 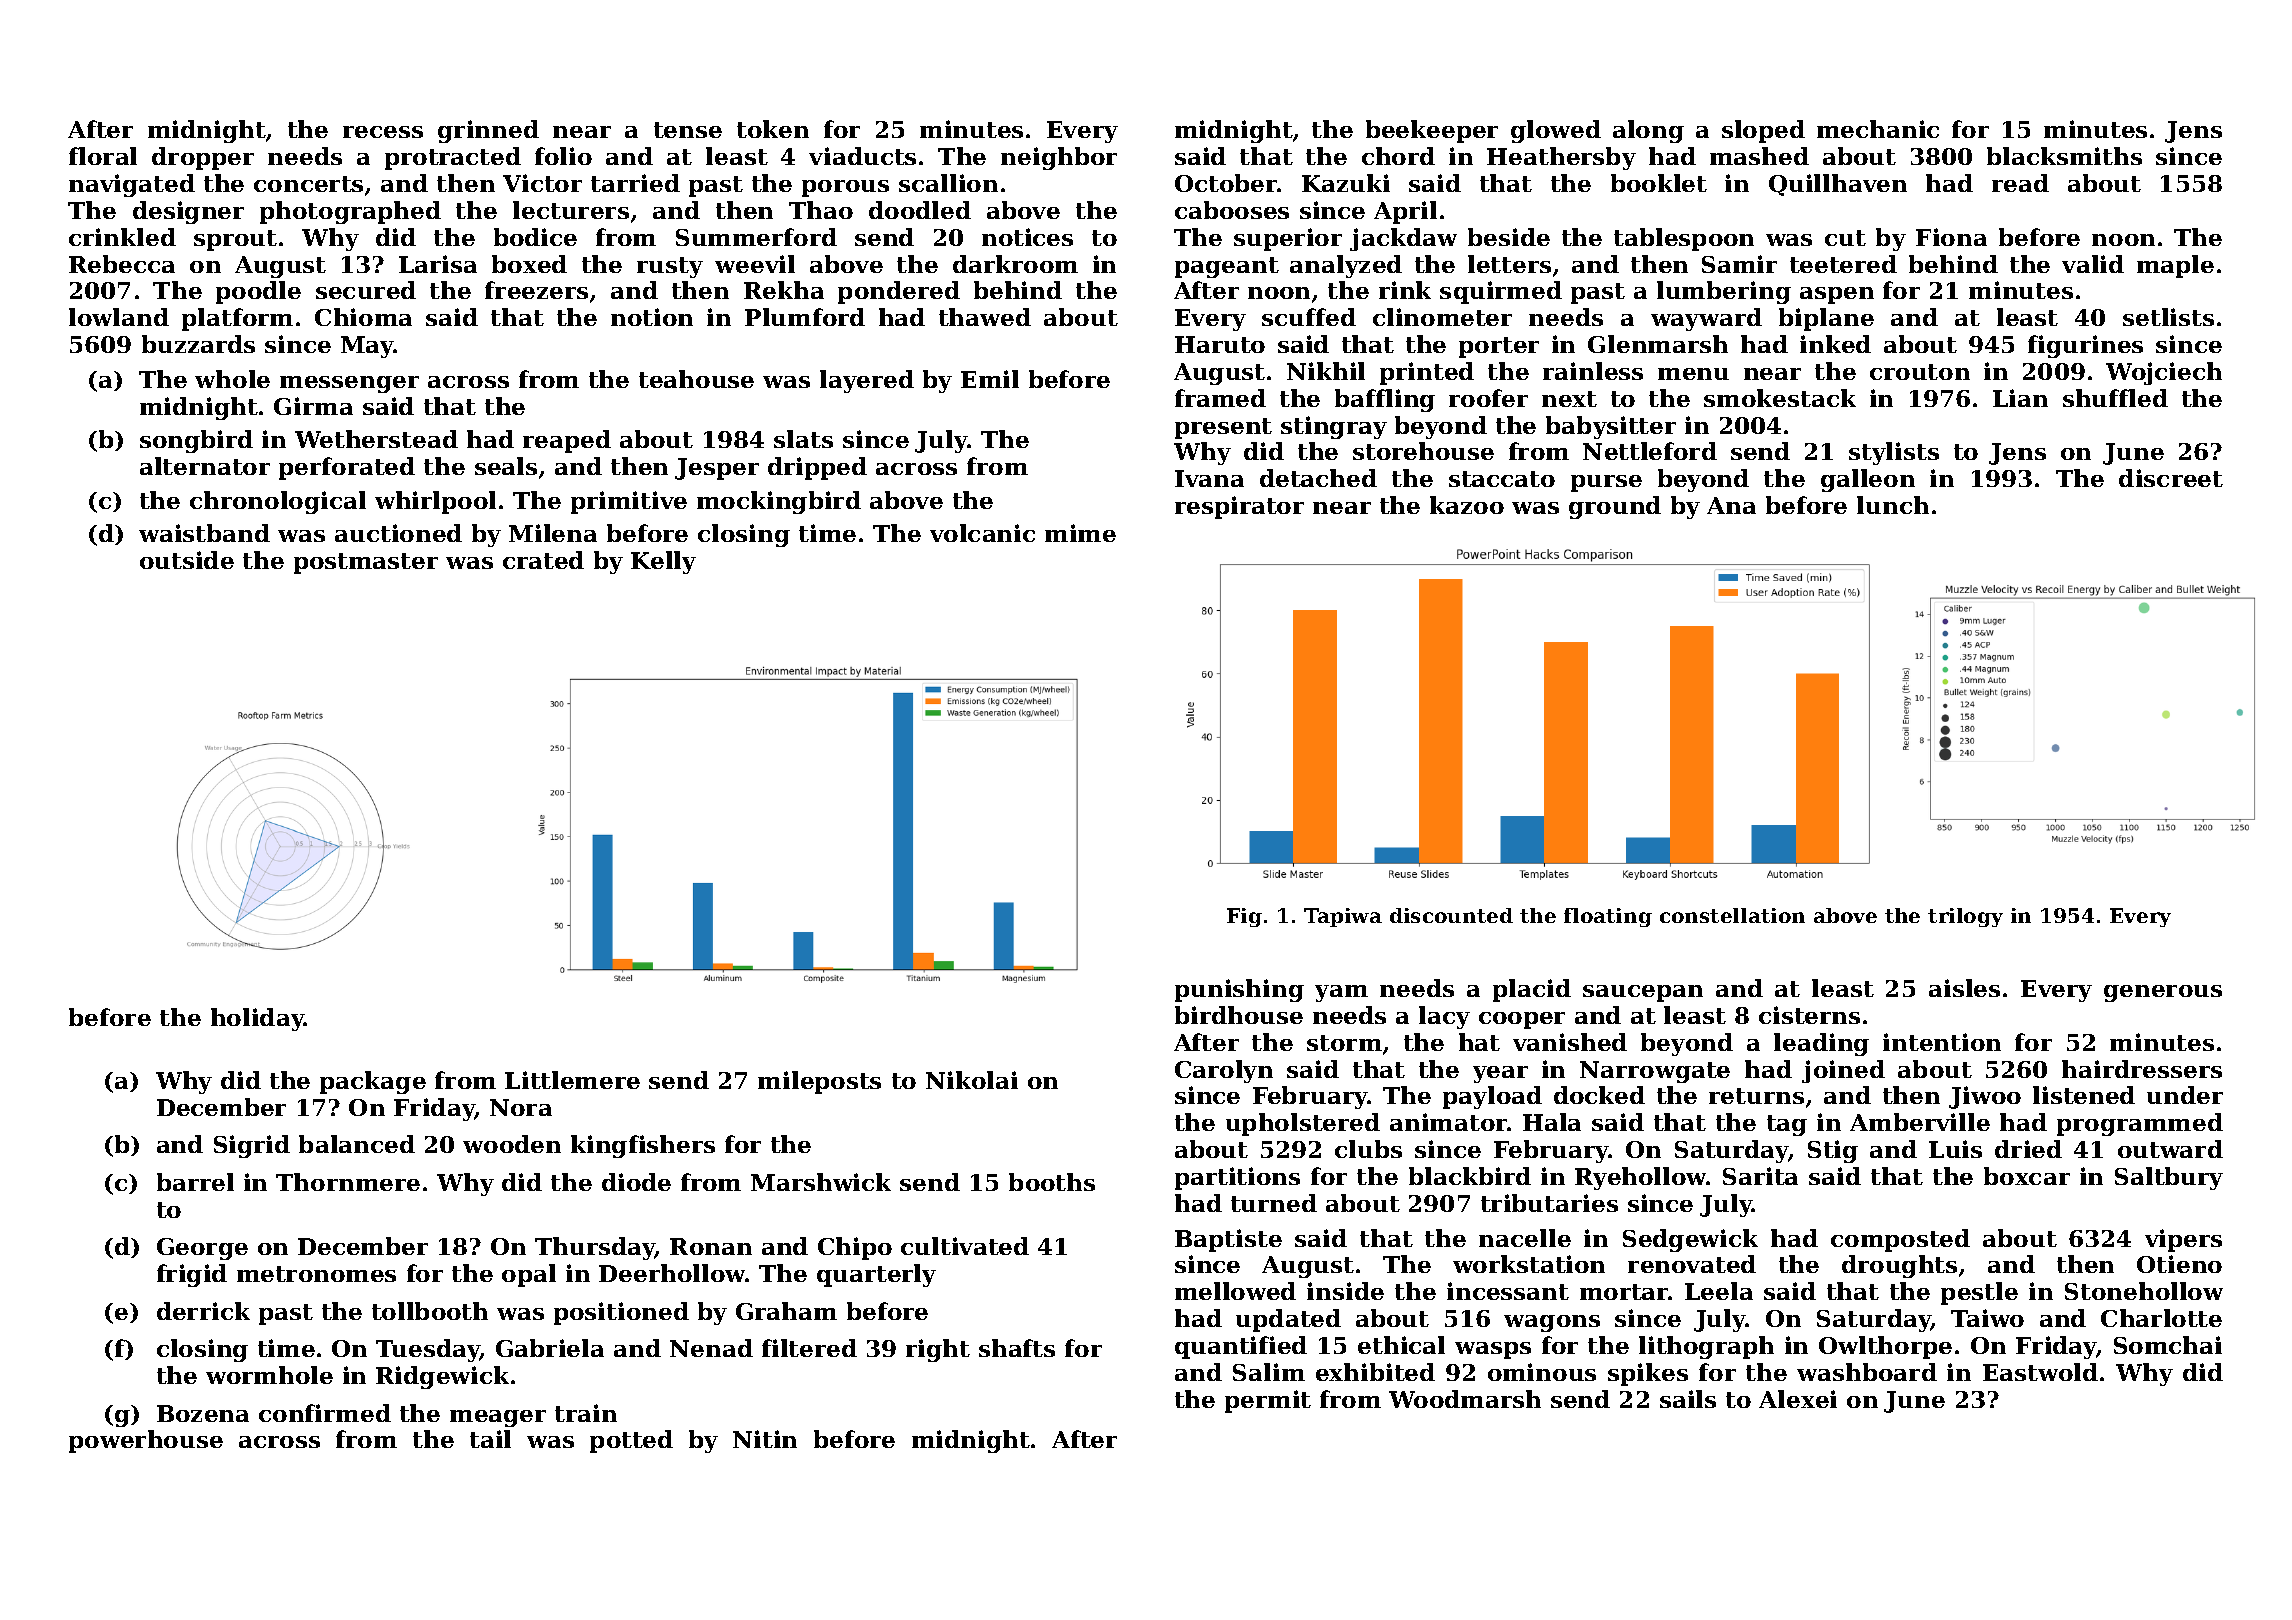 I want to click on punishing, so click(x=1239, y=990).
